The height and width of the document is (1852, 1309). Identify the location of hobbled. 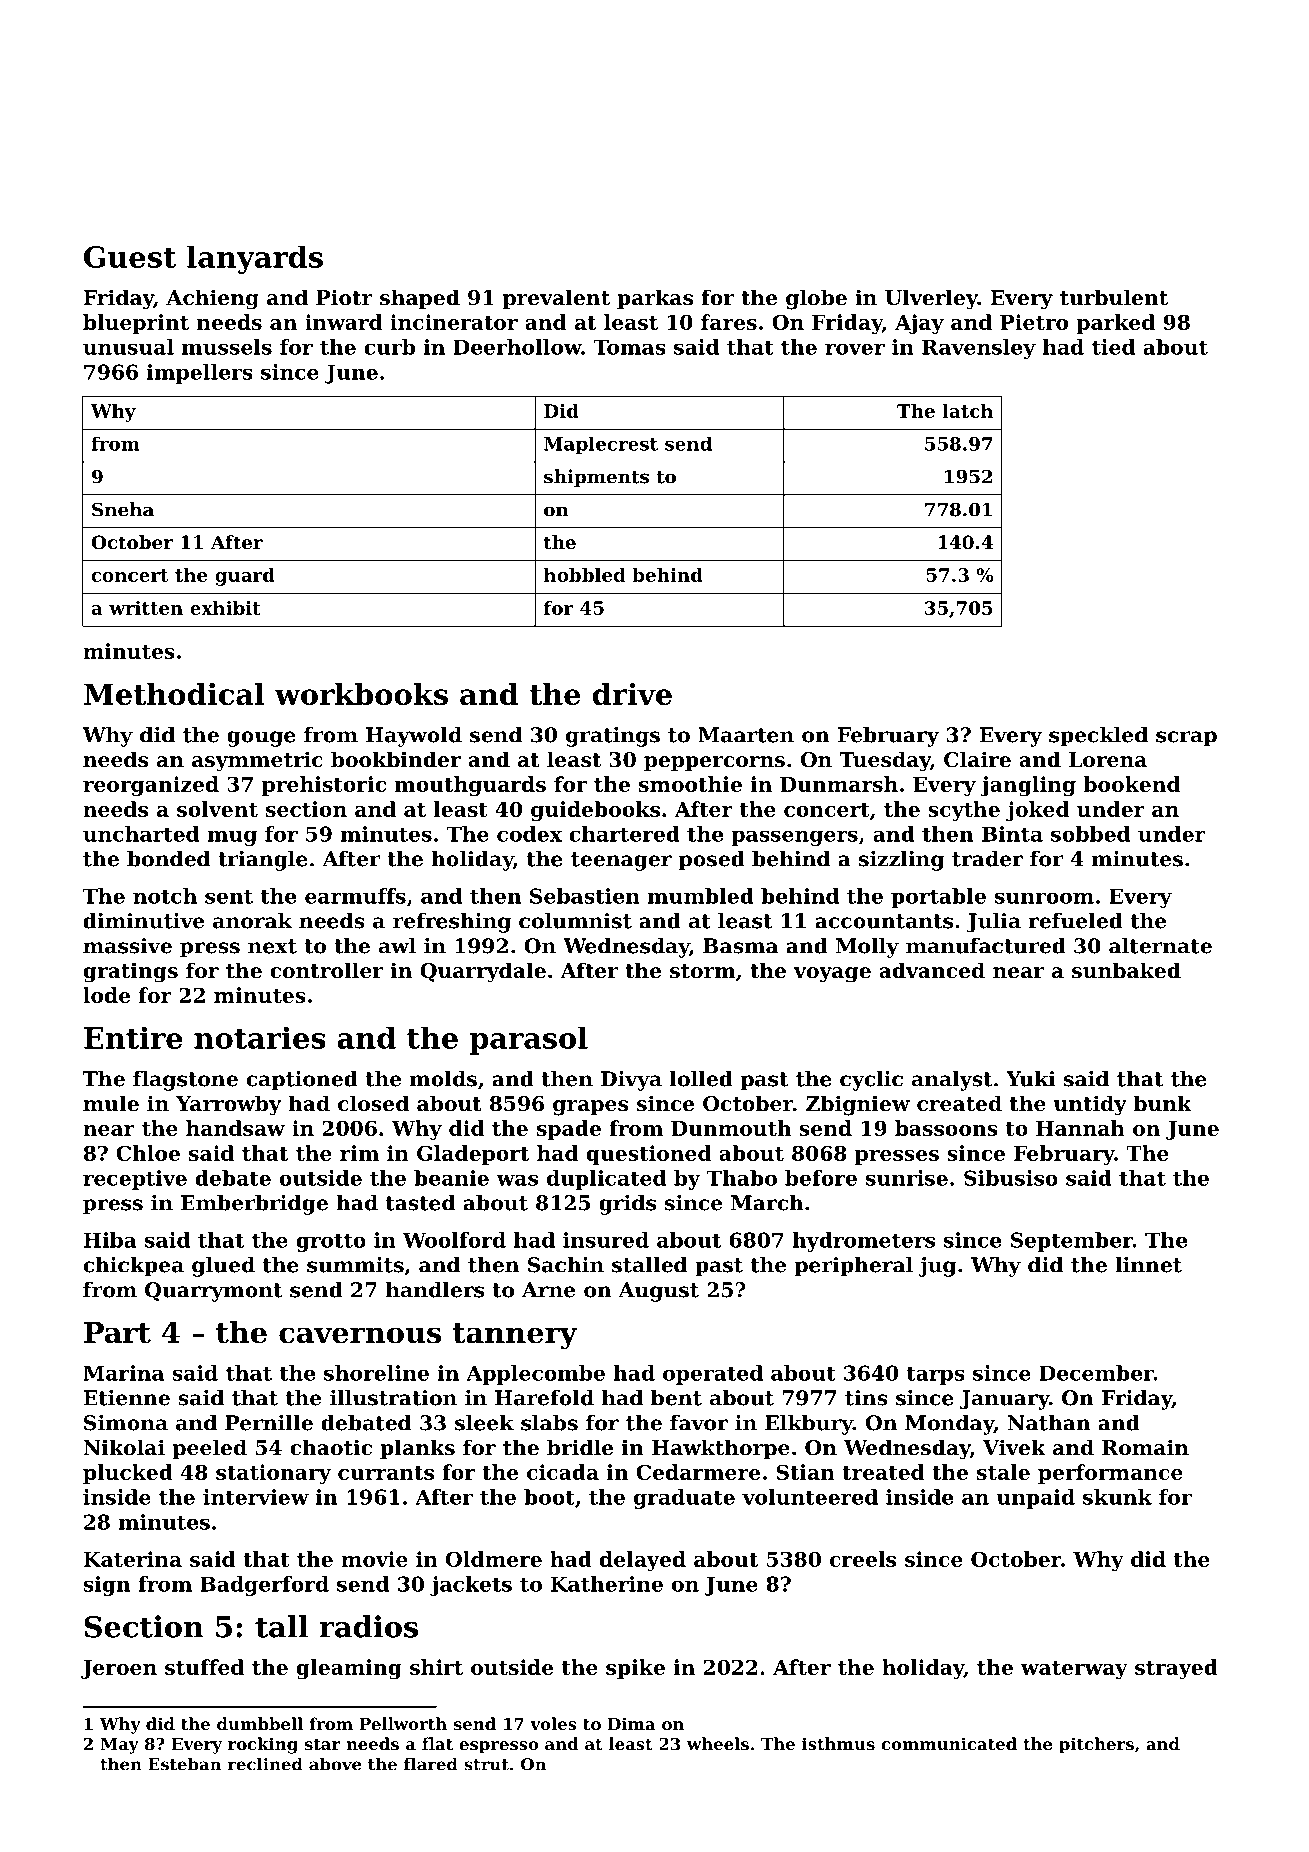
(585, 575).
